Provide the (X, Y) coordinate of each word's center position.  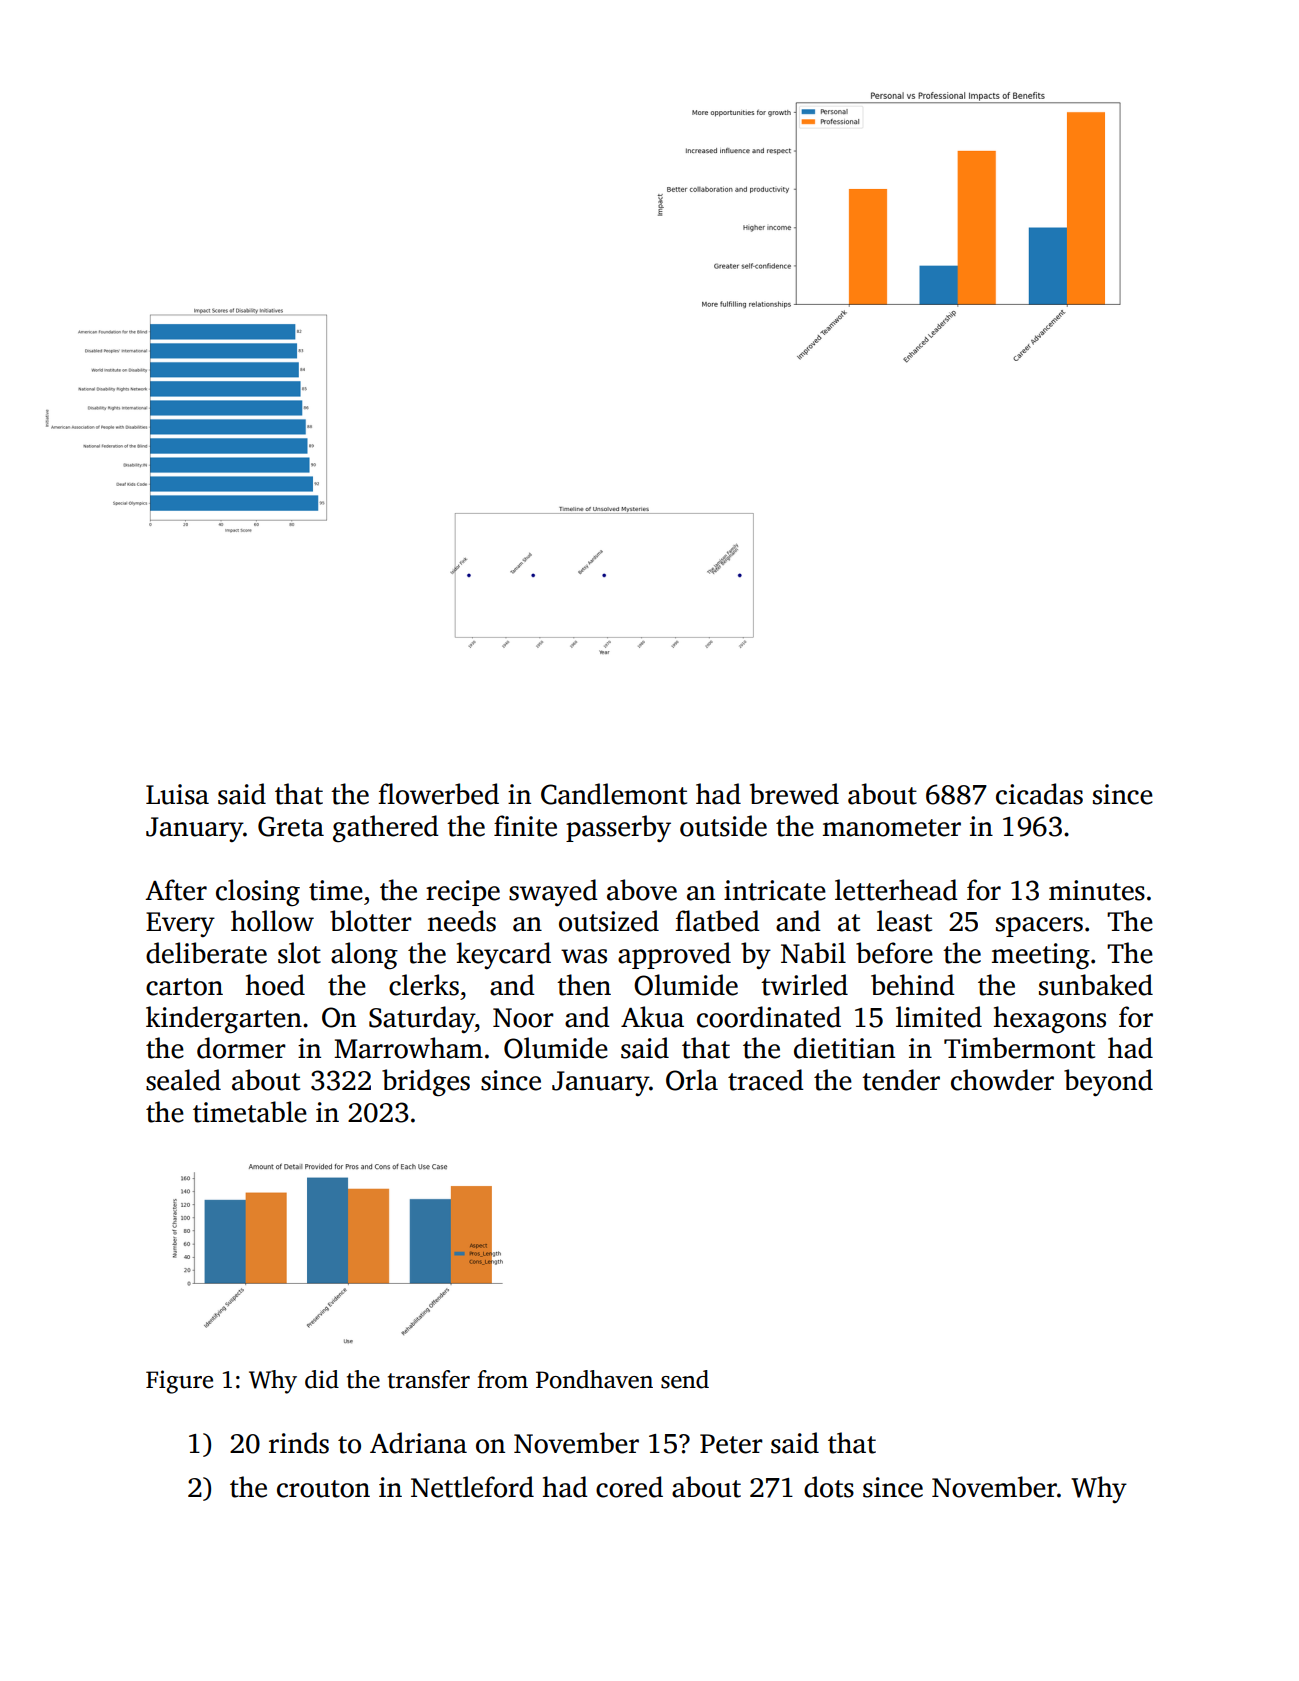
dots (829, 1487)
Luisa (177, 794)
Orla (692, 1080)
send (685, 1379)
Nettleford (472, 1487)
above (642, 890)
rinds (299, 1443)
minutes (1097, 890)
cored (629, 1487)
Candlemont (614, 794)
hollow (272, 921)
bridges (426, 1083)
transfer (429, 1379)
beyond (1108, 1082)
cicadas (1039, 794)
